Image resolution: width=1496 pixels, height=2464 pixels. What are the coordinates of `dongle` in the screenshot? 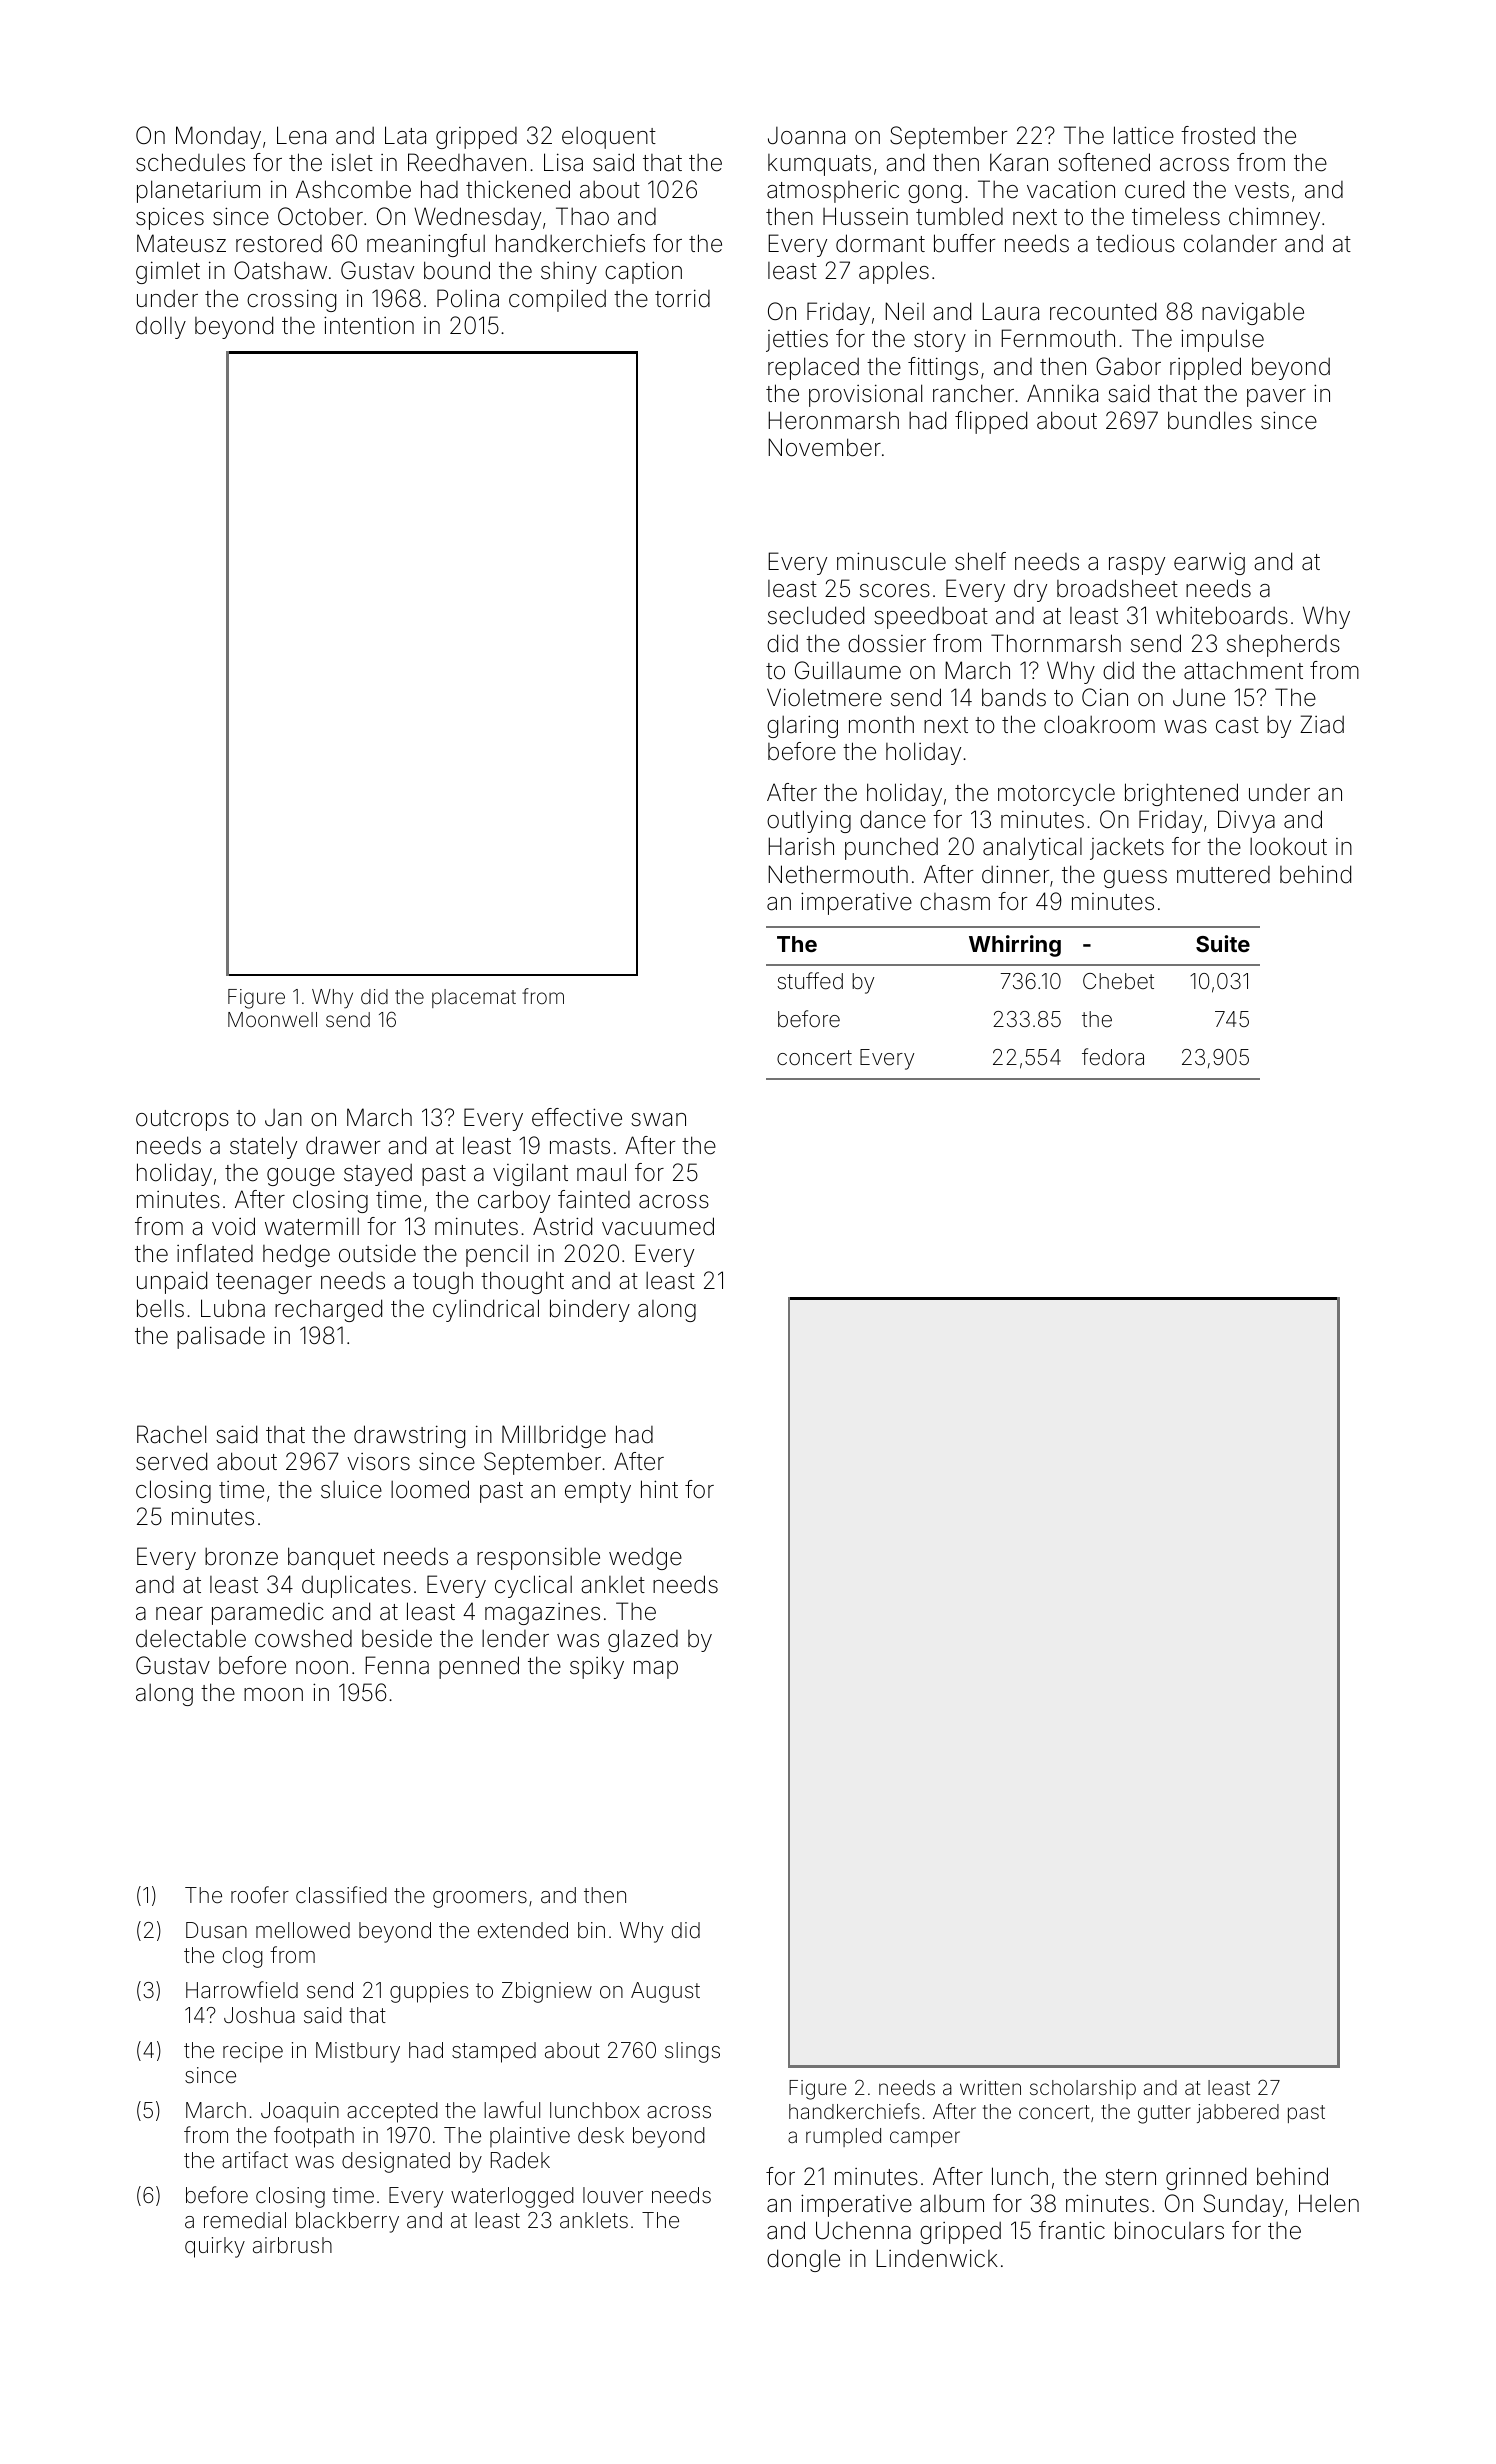 It's located at (803, 2260).
